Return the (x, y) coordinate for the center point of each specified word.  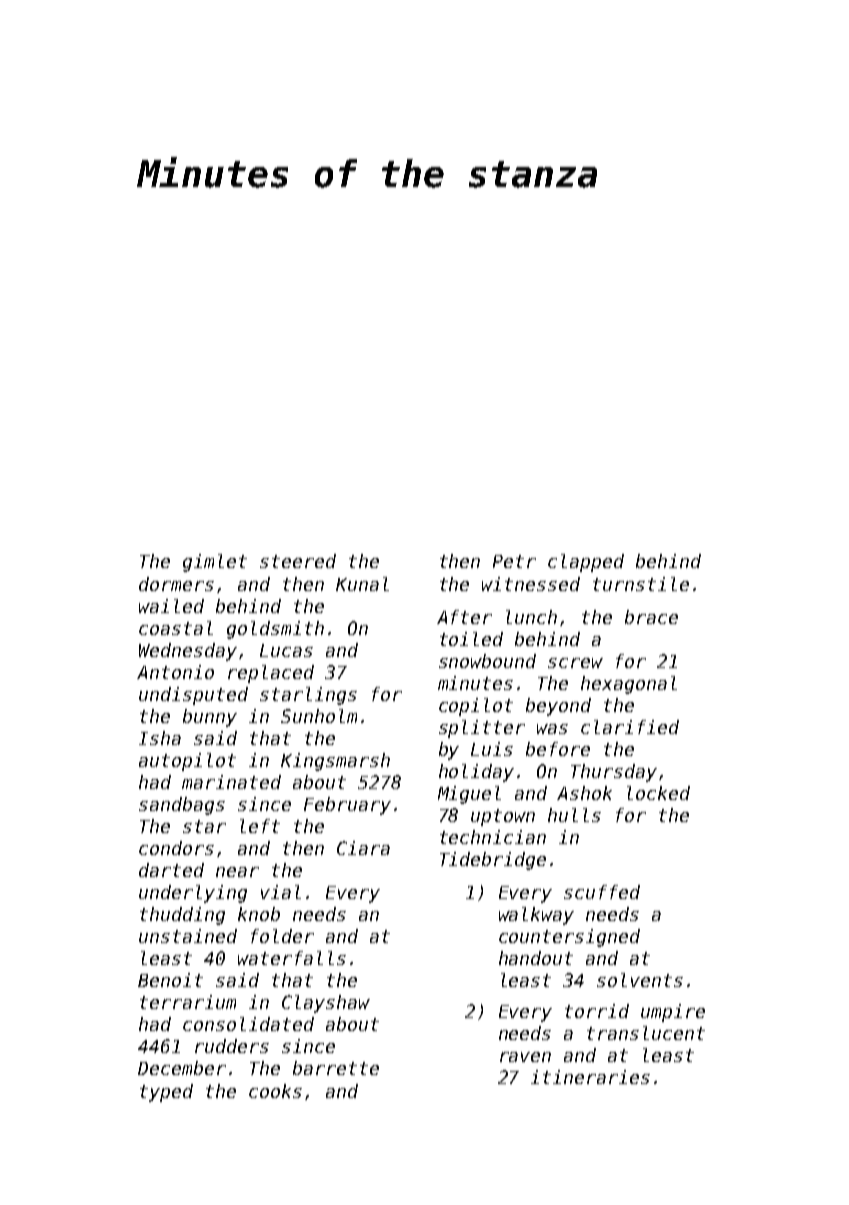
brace (651, 617)
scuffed (602, 892)
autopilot (187, 762)
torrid (597, 1011)
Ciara (363, 848)
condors (176, 848)
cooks (275, 1091)
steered (298, 561)
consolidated (248, 1024)
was (552, 729)
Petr (514, 561)
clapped (586, 563)
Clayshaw (326, 1004)
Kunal (362, 584)
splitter (482, 729)
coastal (176, 628)
